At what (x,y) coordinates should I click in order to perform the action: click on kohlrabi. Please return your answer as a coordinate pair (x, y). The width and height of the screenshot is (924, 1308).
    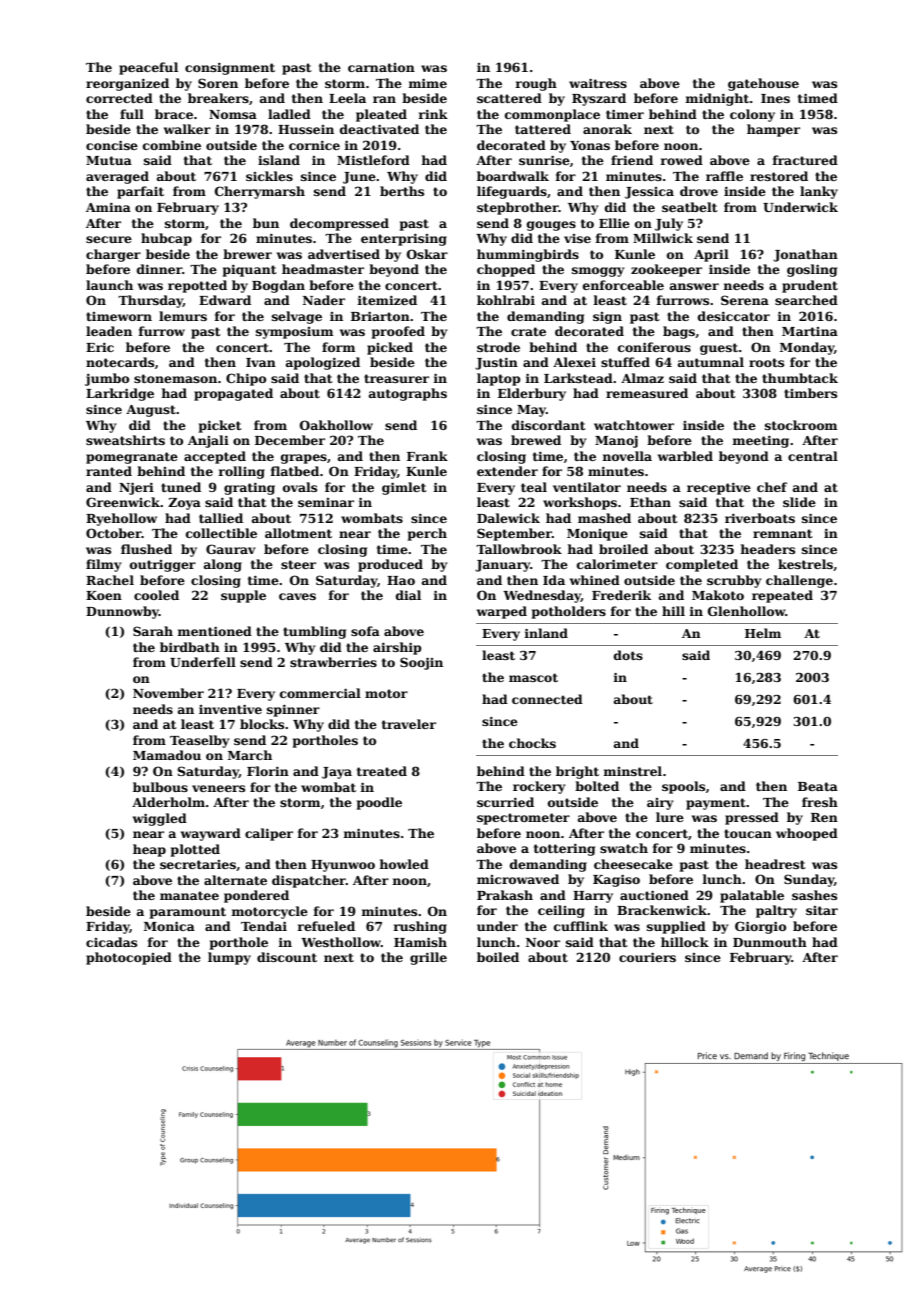
    Looking at the image, I should click on (506, 300).
